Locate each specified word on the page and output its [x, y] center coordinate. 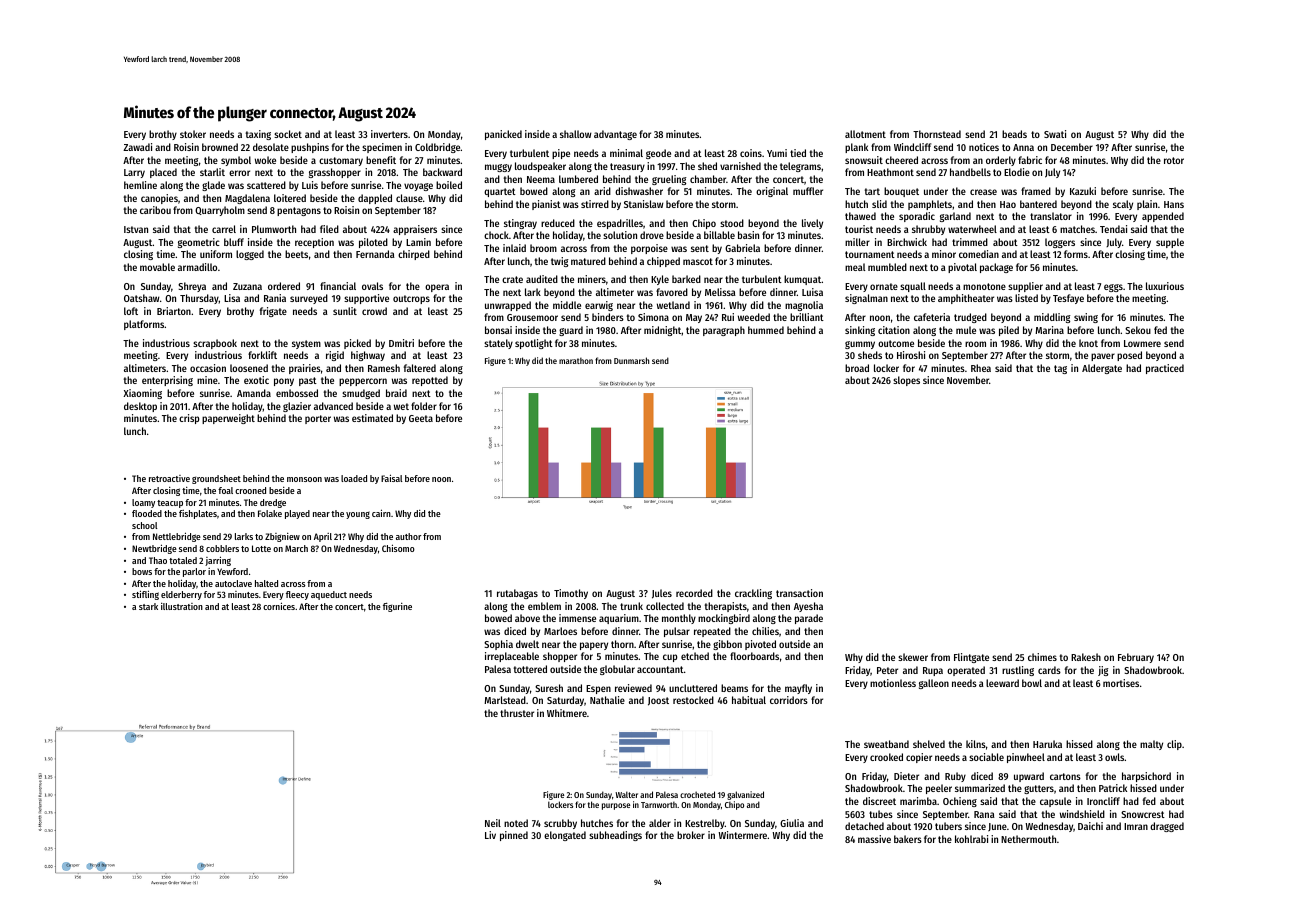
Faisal [392, 478]
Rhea [981, 368]
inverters [389, 134]
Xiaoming [142, 394]
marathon [576, 360]
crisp [189, 419]
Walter [626, 794]
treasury [627, 167]
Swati [1055, 134]
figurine [397, 607]
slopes [906, 381]
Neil [493, 823]
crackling [753, 594]
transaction [799, 593]
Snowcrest [1143, 814]
